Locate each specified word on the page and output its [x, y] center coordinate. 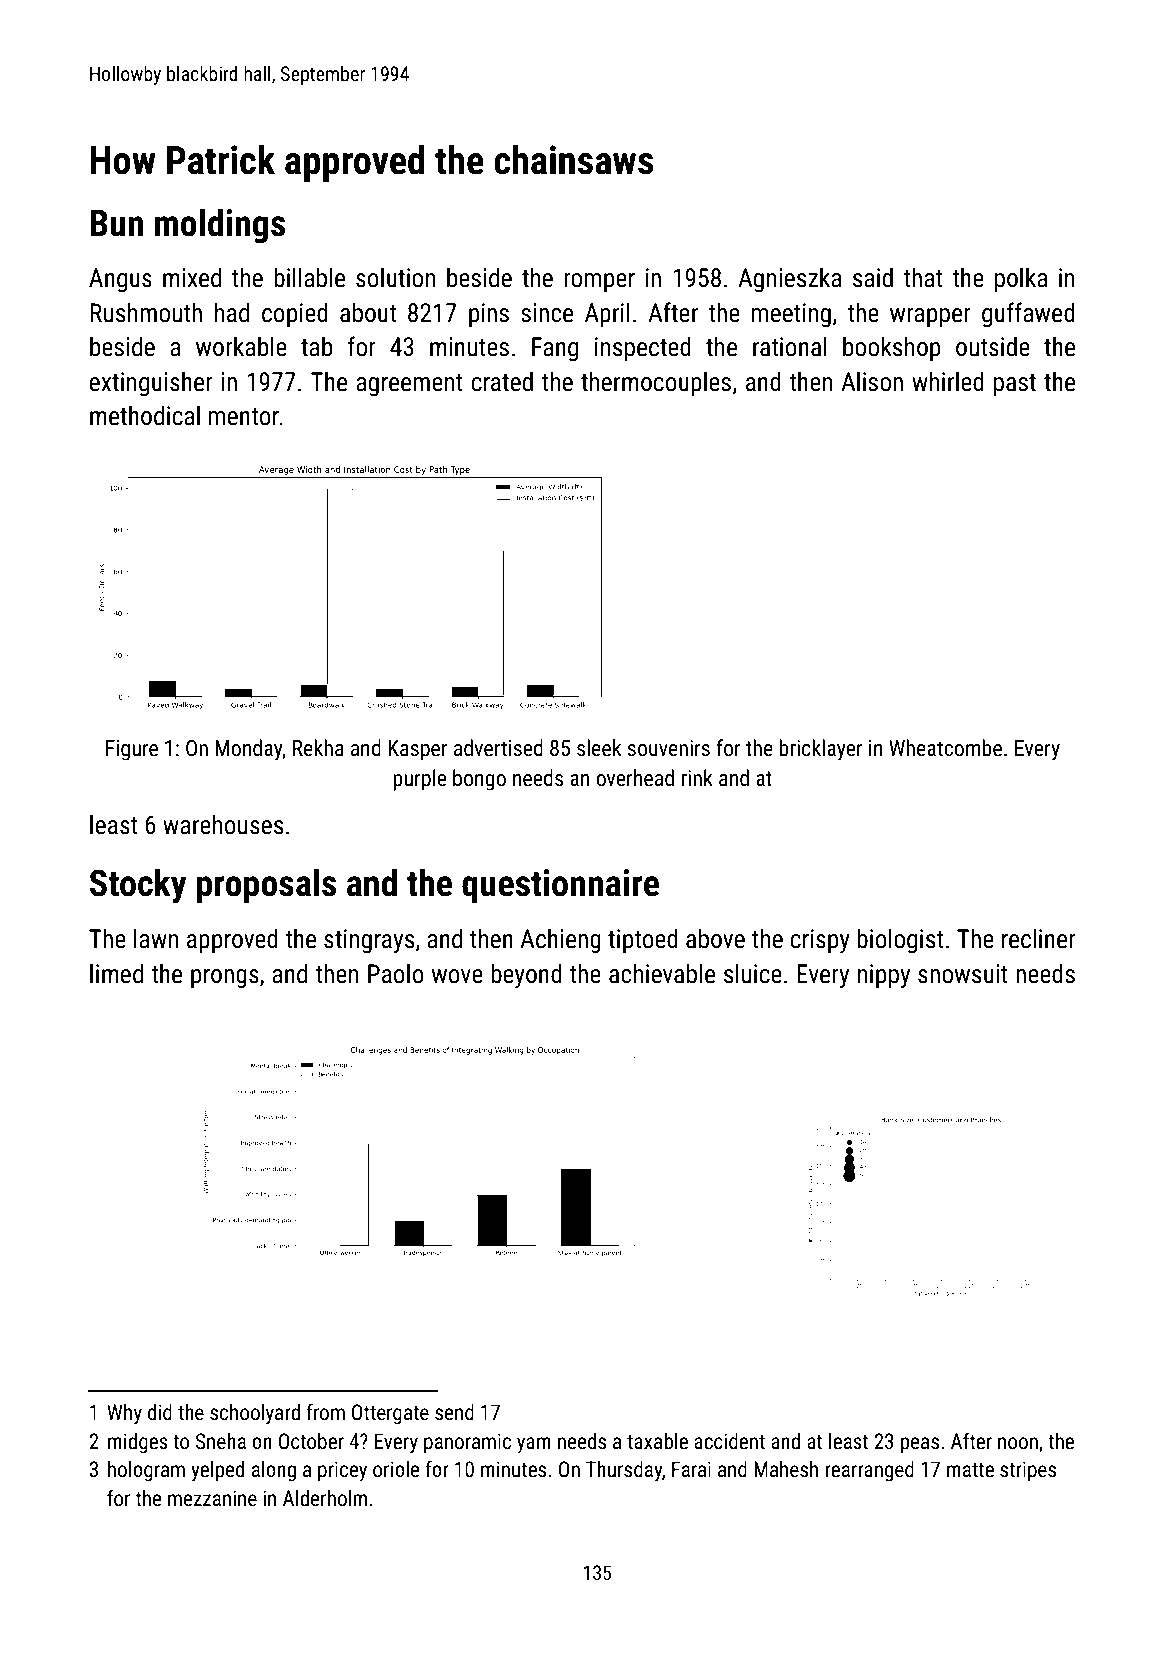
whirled [948, 381]
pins [489, 315]
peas [920, 1445]
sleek [599, 748]
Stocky [138, 886]
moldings [220, 226]
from [325, 1412]
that [923, 277]
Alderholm [325, 1498]
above [715, 938]
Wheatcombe [945, 748]
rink [697, 777]
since [547, 313]
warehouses [223, 824]
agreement [409, 385]
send [454, 1412]
